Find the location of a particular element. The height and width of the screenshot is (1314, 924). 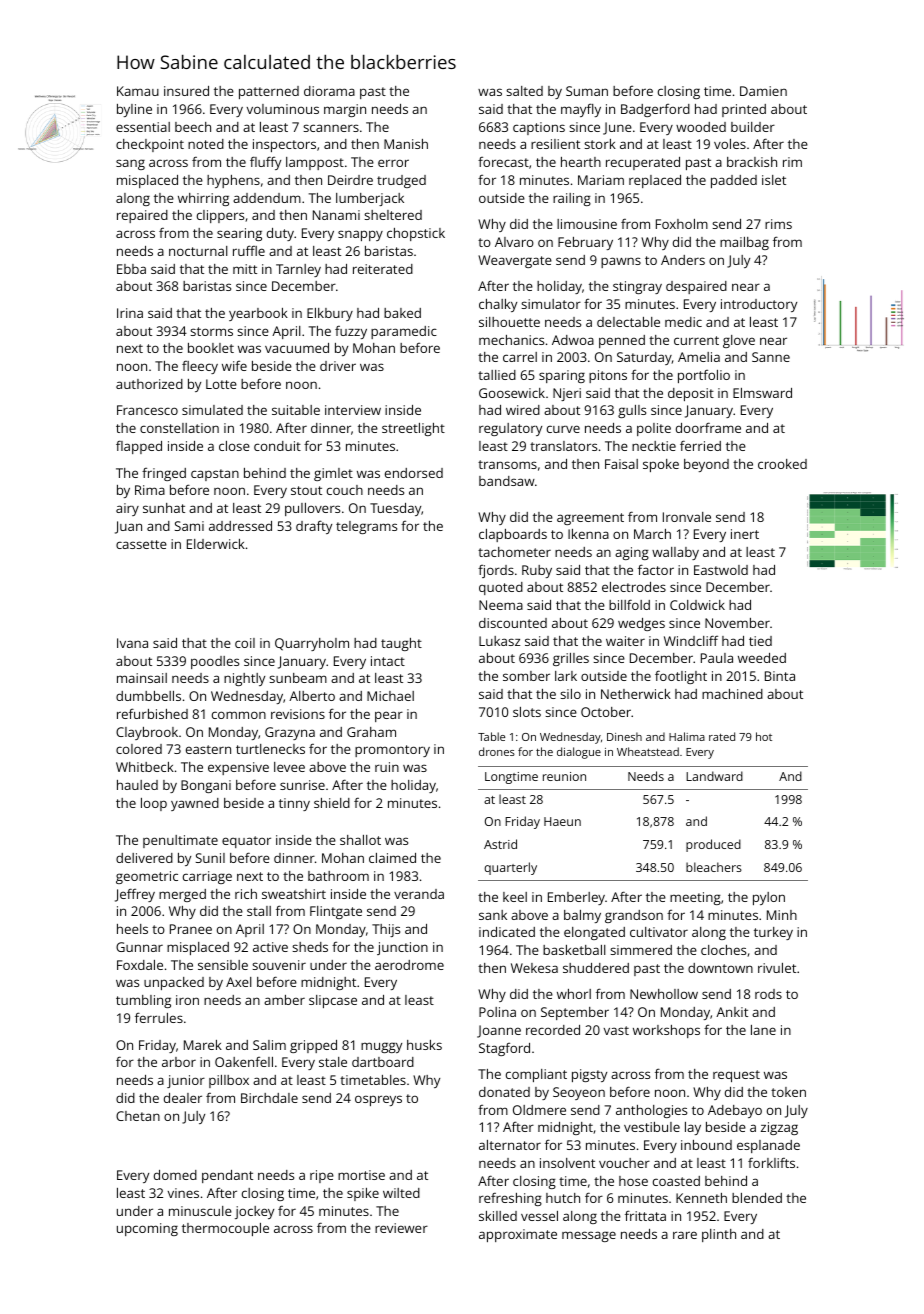

patterned is located at coordinates (269, 92).
